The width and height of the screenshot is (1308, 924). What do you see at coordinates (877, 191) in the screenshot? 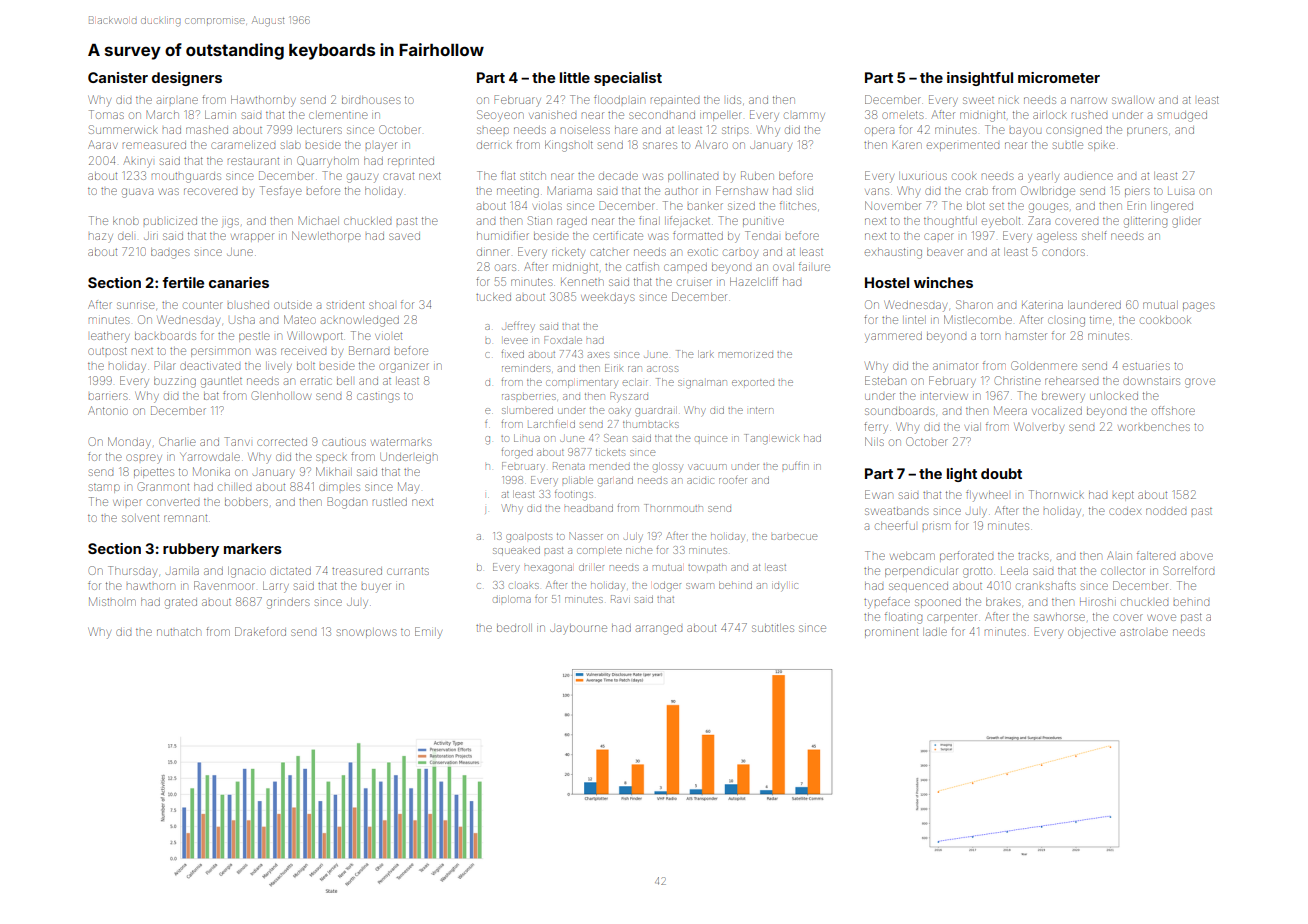
I see `vans` at bounding box center [877, 191].
